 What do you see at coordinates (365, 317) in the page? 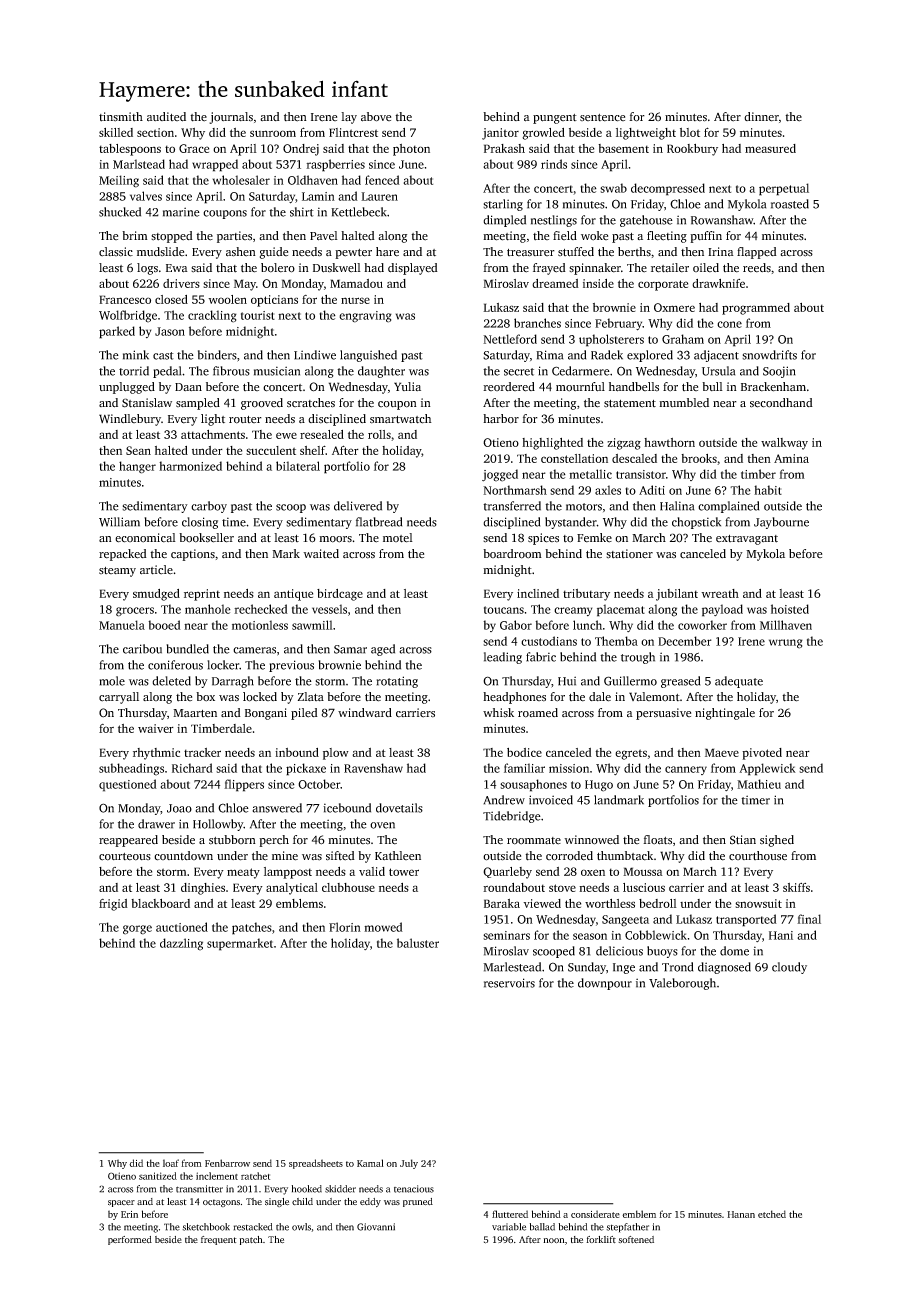
I see `engraving` at bounding box center [365, 317].
